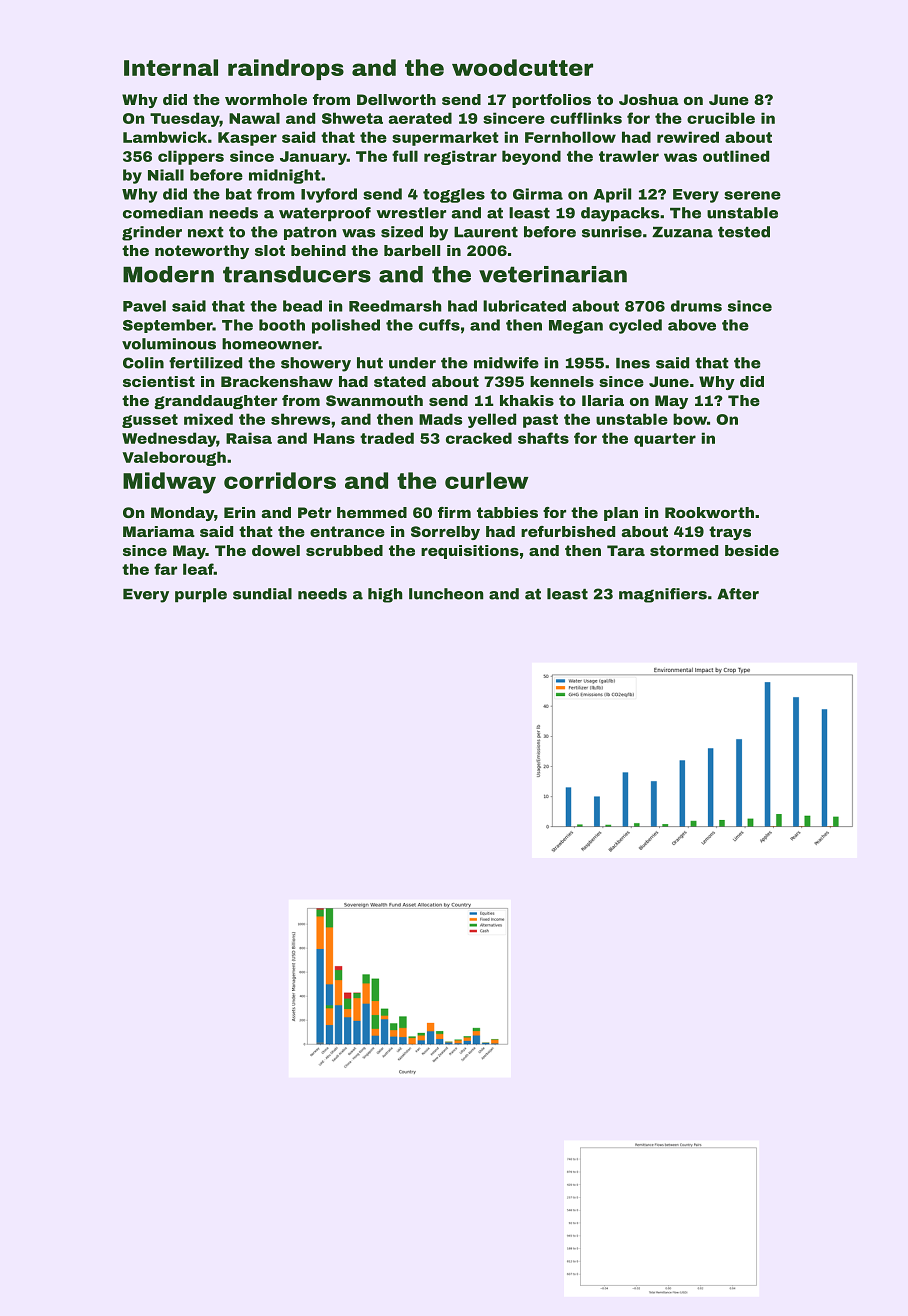 This screenshot has height=1316, width=908. What do you see at coordinates (174, 458) in the screenshot?
I see `Valeborough` at bounding box center [174, 458].
